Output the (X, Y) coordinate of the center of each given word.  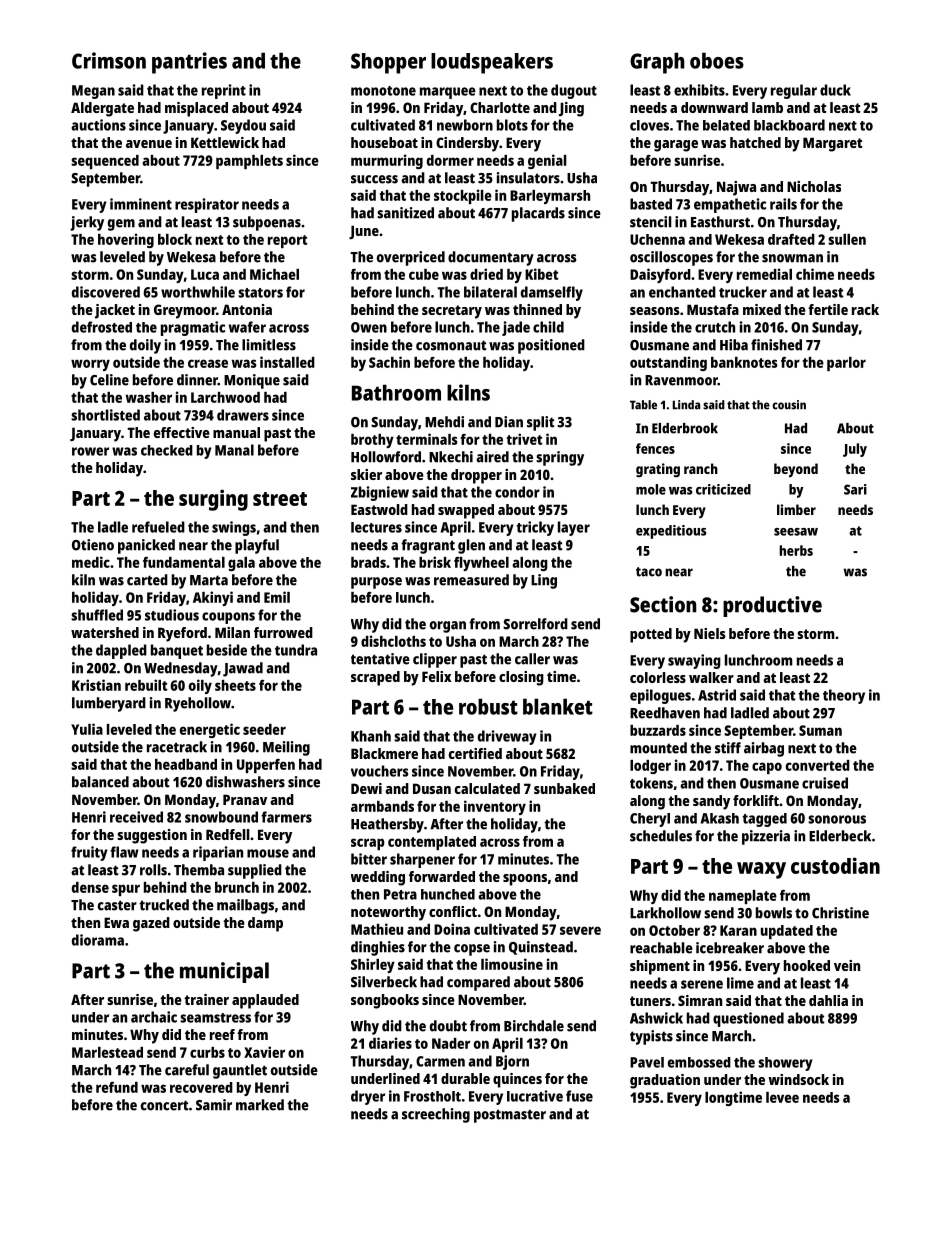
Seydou (243, 126)
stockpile (463, 196)
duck (835, 90)
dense (90, 887)
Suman (820, 730)
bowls (774, 913)
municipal (224, 972)
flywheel (481, 564)
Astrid (717, 695)
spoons (525, 880)
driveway (507, 737)
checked (167, 450)
